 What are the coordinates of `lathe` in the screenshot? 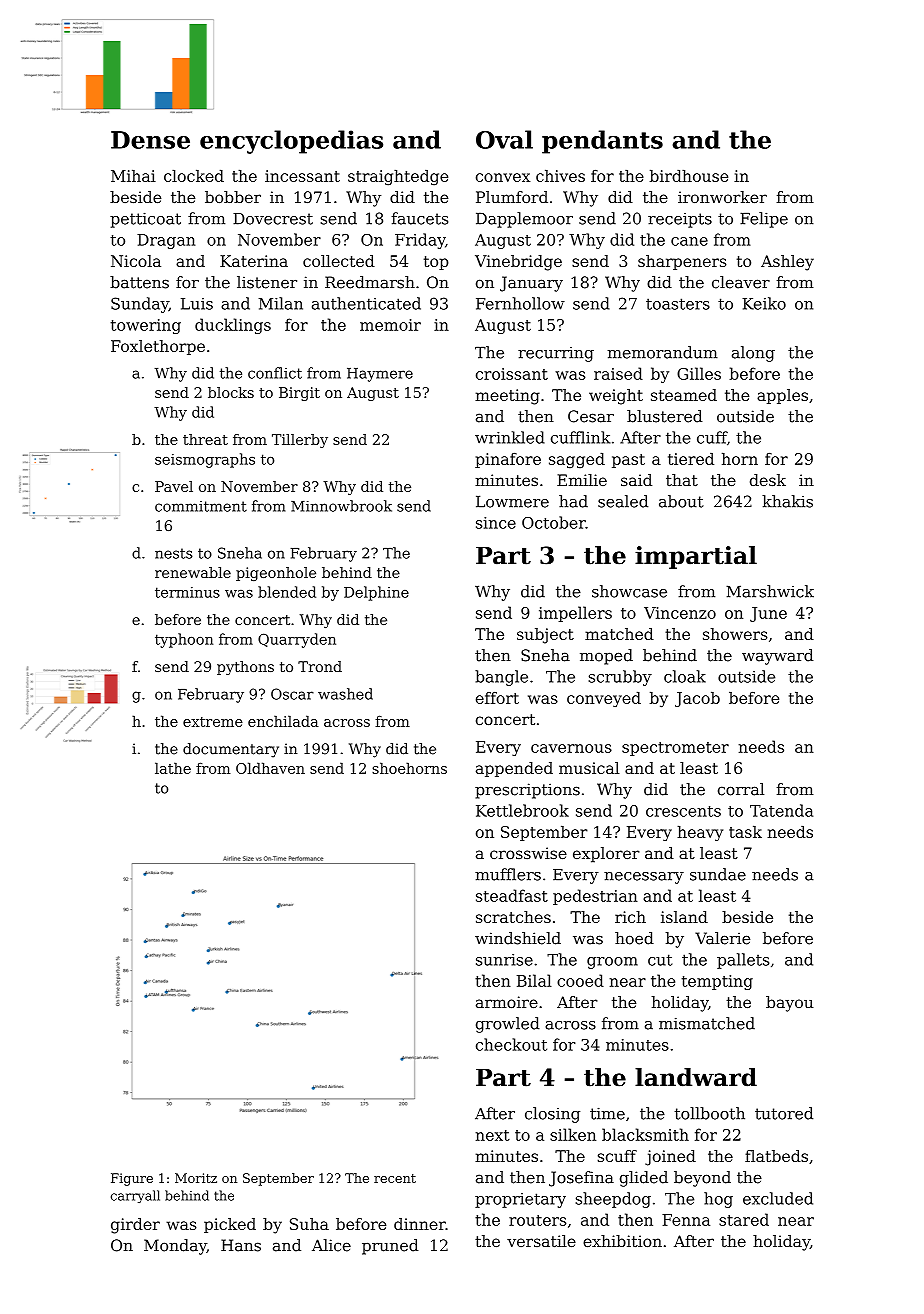 It's located at (173, 768).
